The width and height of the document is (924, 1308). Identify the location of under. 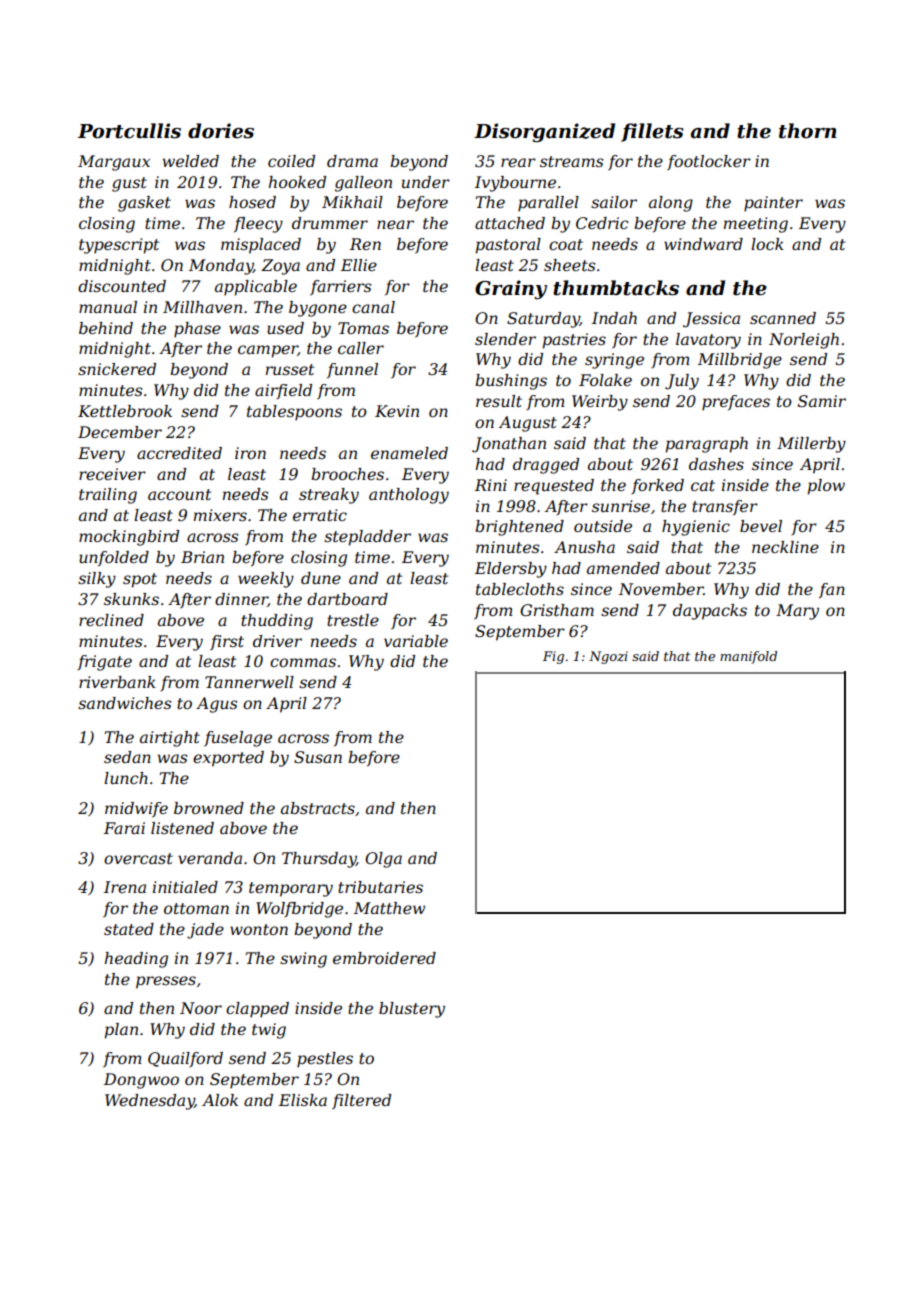
(426, 182).
